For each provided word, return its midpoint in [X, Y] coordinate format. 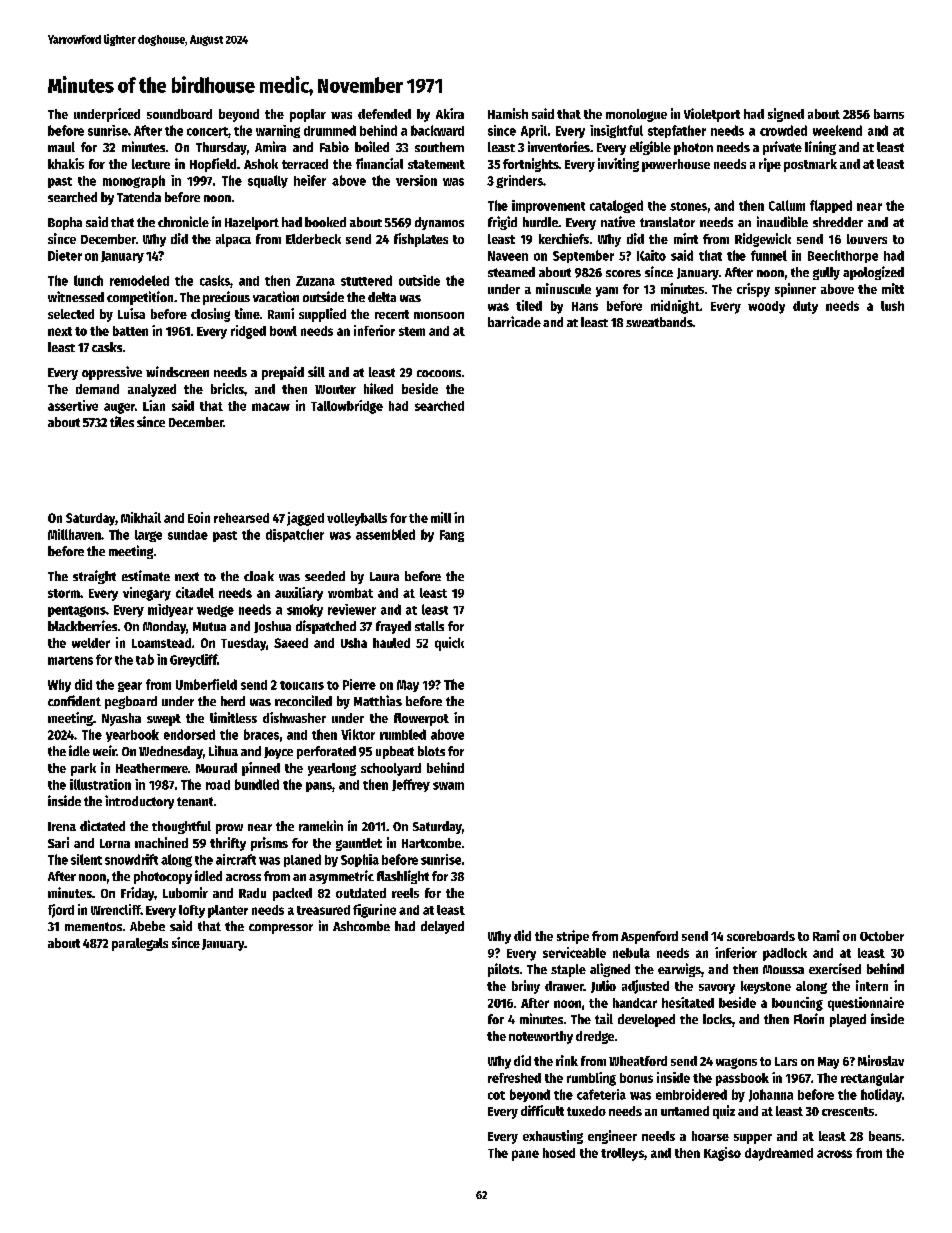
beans [885, 1136]
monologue [636, 115]
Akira [450, 113]
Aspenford [649, 937]
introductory [139, 802]
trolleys [622, 1154]
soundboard [179, 114]
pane [525, 1155]
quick [449, 644]
